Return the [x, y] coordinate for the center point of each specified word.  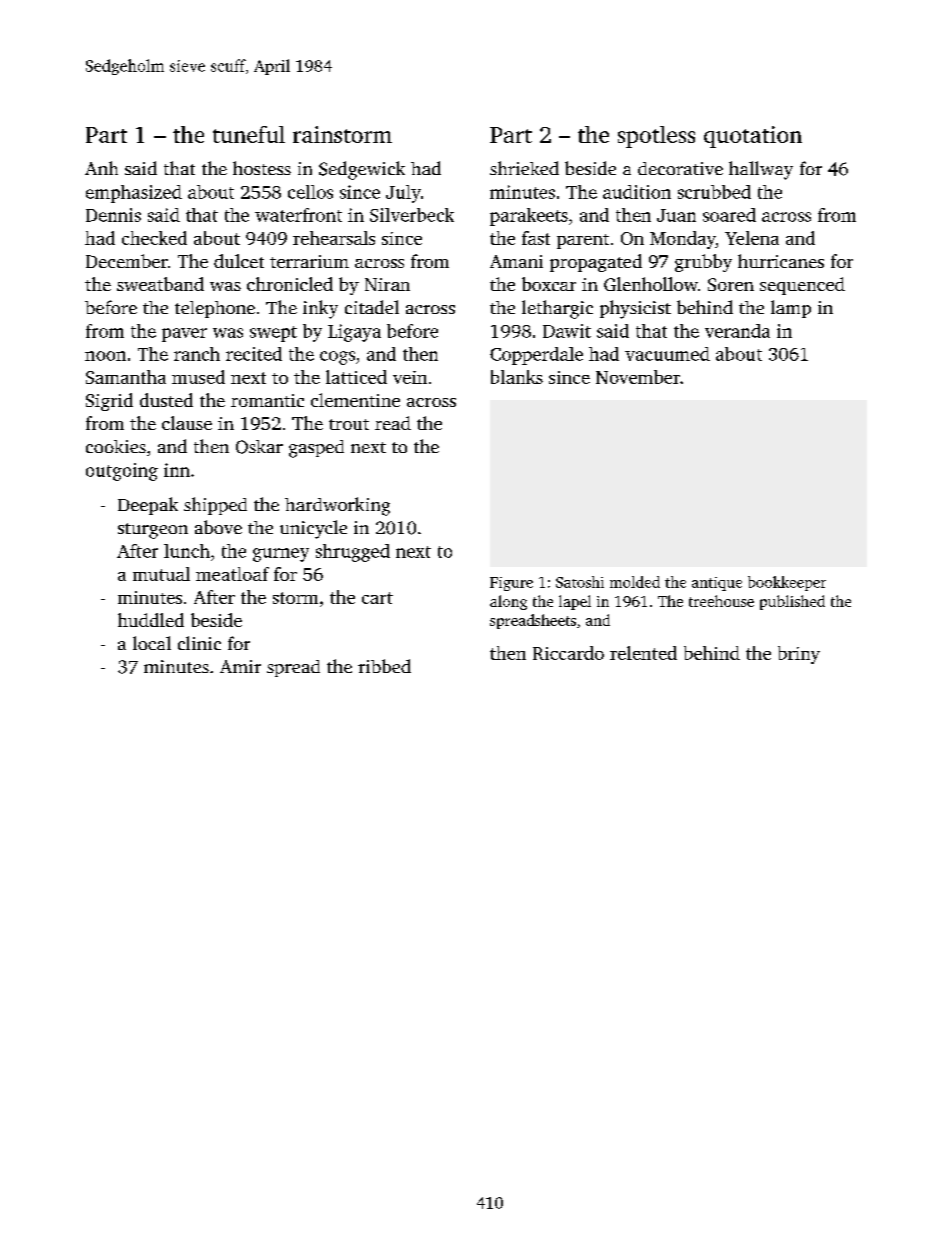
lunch [187, 551]
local [152, 643]
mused [198, 377]
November [638, 377]
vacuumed [667, 354]
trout [349, 424]
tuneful [249, 134]
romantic [267, 400]
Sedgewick [362, 170]
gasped [316, 449]
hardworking [337, 506]
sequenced [802, 286]
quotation [753, 137]
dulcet [239, 261]
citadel [372, 307]
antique [717, 584]
